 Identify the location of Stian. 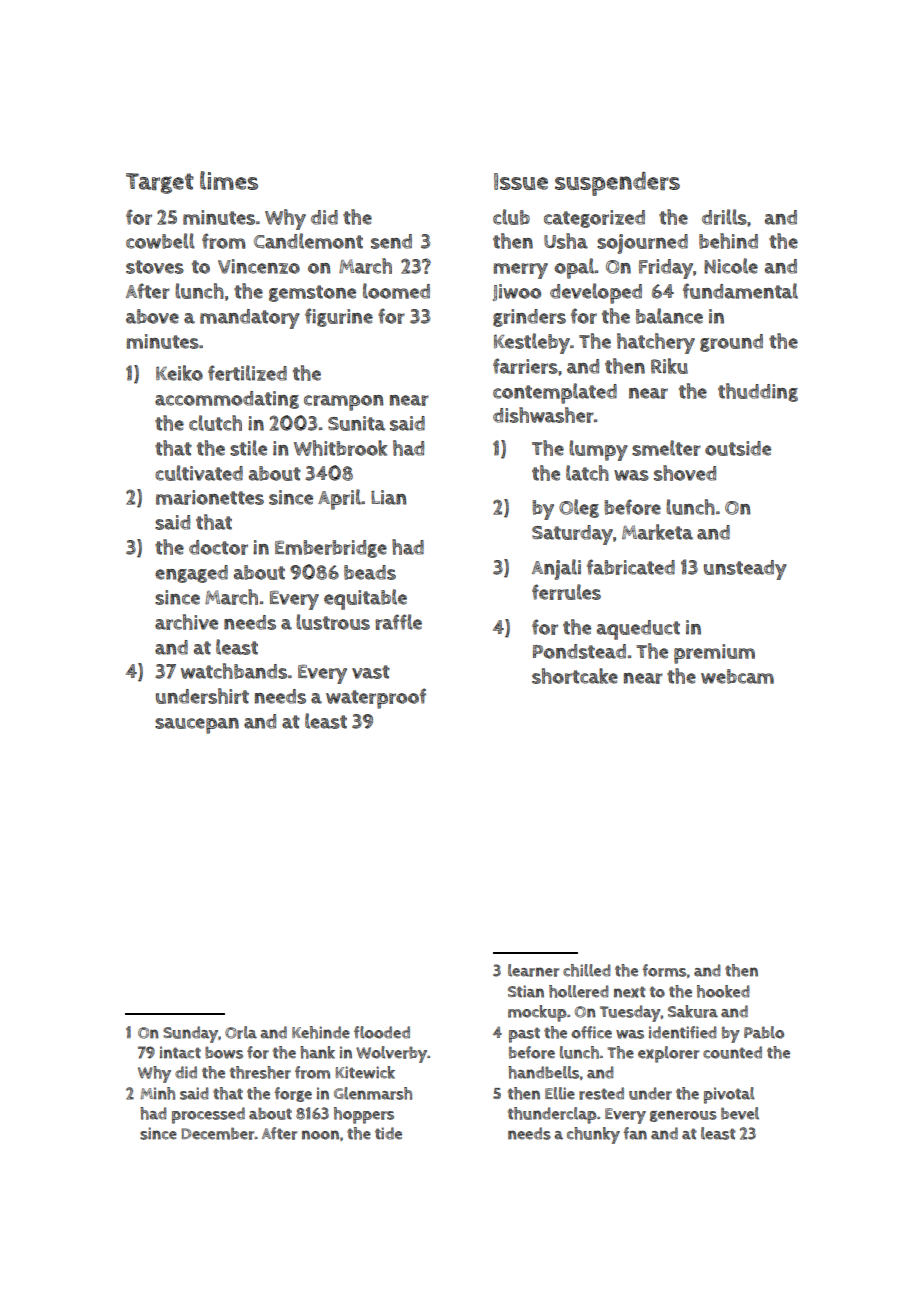
(526, 991).
